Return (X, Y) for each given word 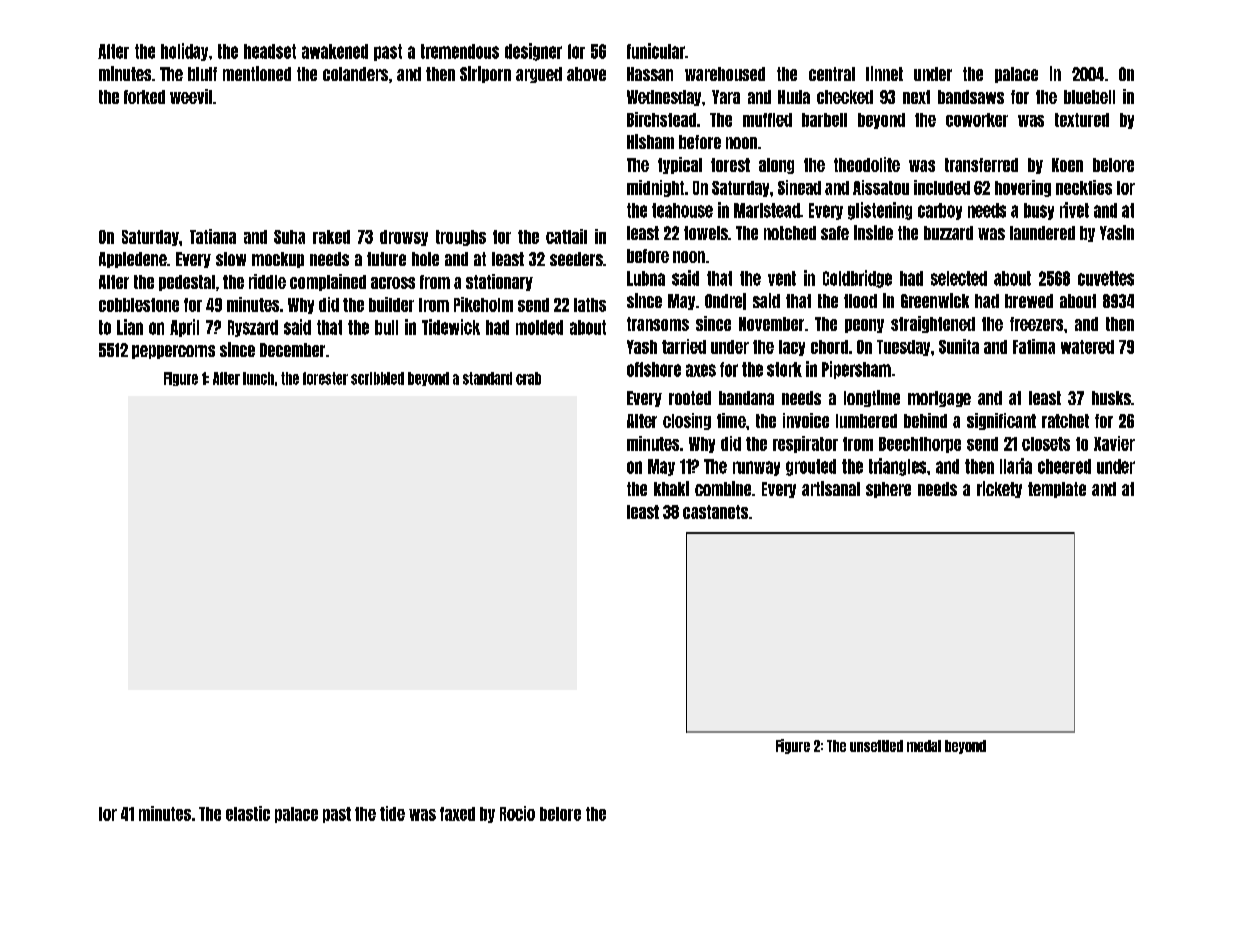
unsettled (876, 746)
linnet (884, 73)
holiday (184, 52)
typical (680, 165)
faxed (457, 814)
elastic (248, 813)
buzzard (948, 233)
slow (231, 259)
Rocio (517, 813)
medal (924, 746)
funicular (656, 51)
